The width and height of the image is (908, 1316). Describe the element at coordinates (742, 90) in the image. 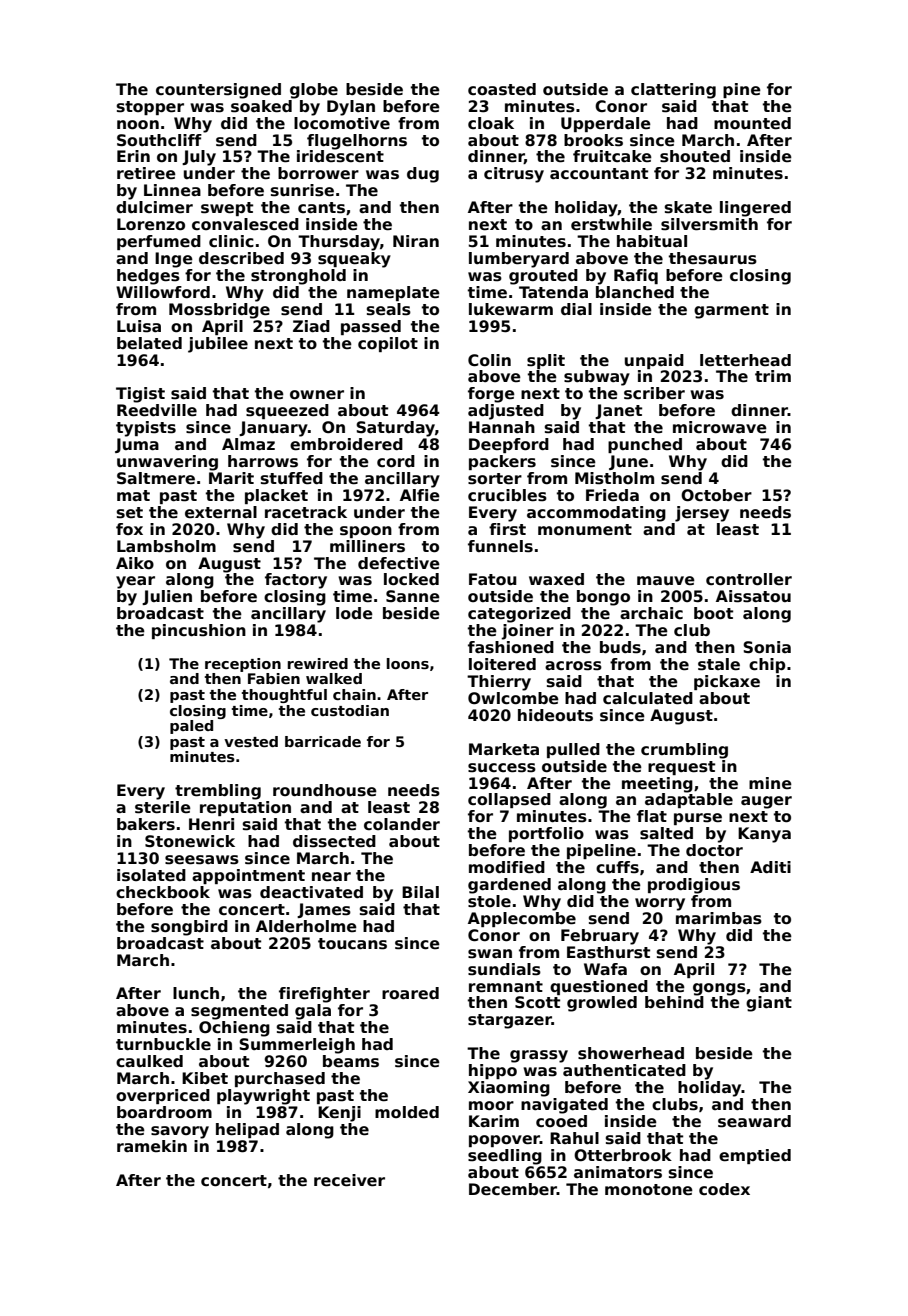

I see `pine` at that location.
